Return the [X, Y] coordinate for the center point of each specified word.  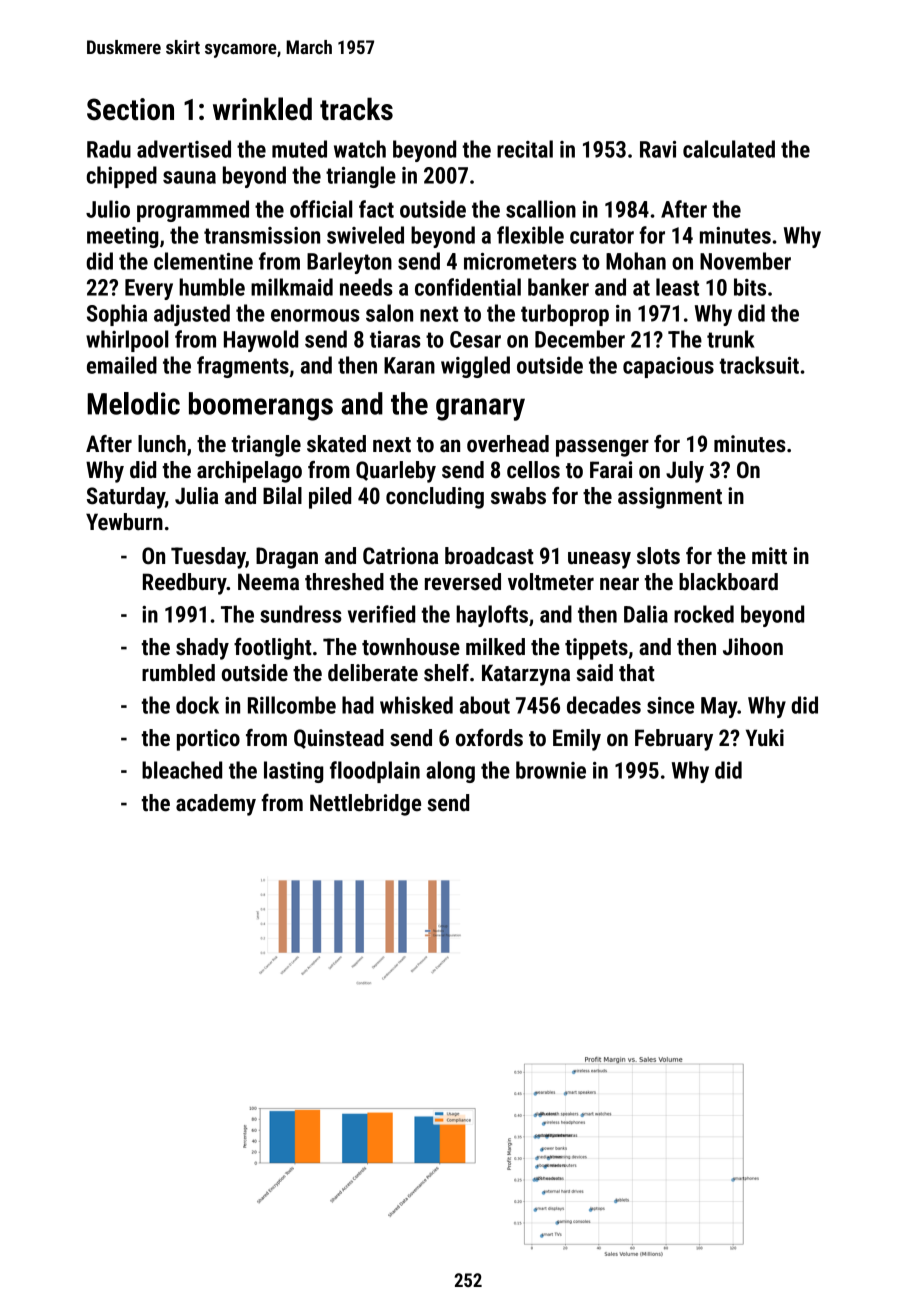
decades [604, 705]
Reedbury [185, 584]
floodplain [375, 772]
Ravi [658, 149]
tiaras [395, 339]
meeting [123, 237]
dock [197, 705]
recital [525, 149]
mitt [769, 556]
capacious [668, 367]
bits [750, 287]
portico [208, 740]
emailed [122, 365]
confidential [468, 287]
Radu [109, 149]
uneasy [599, 560]
